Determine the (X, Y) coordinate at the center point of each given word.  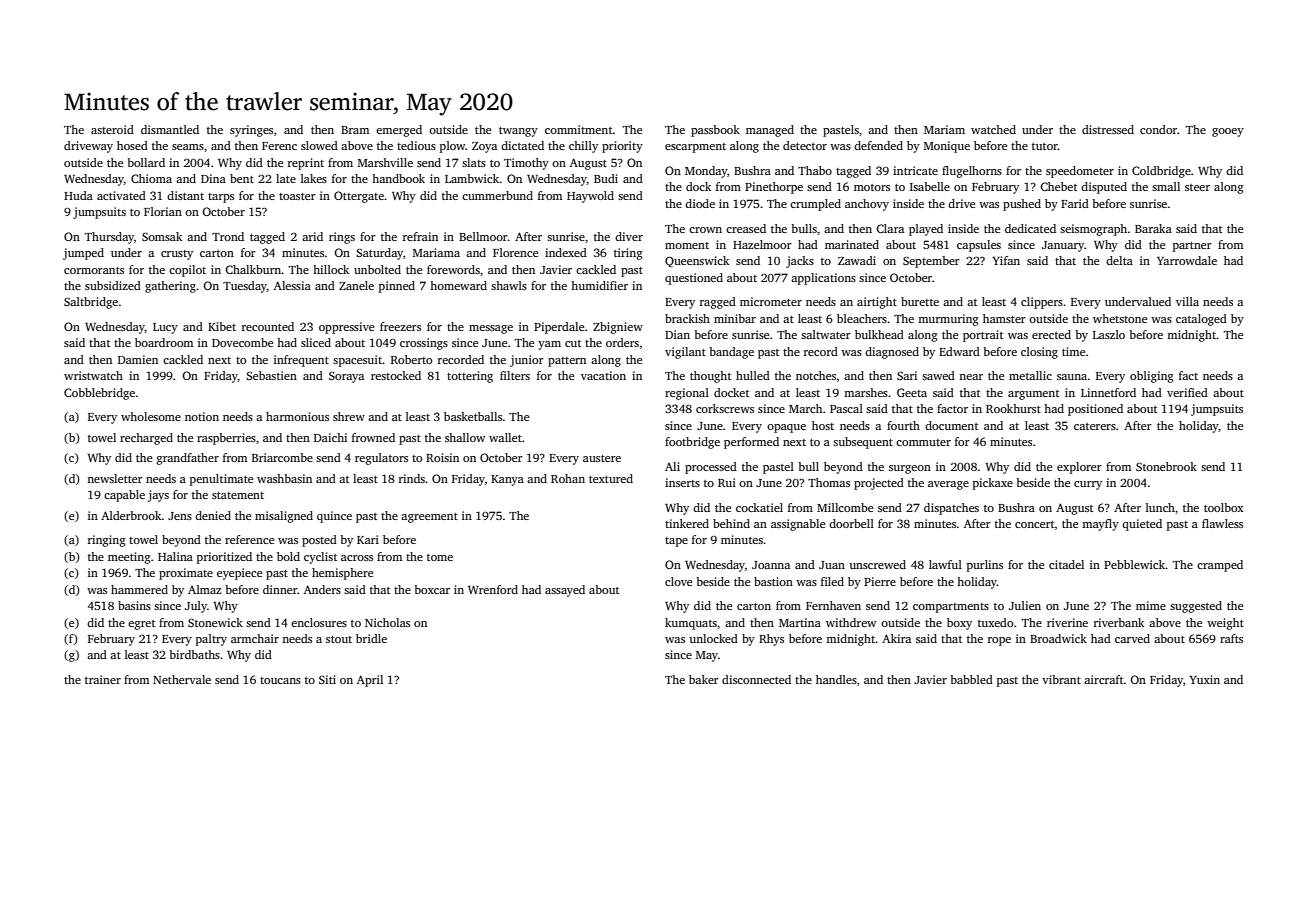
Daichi (330, 437)
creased (746, 228)
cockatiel (759, 507)
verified (1187, 392)
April (370, 681)
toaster (297, 196)
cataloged (1201, 320)
